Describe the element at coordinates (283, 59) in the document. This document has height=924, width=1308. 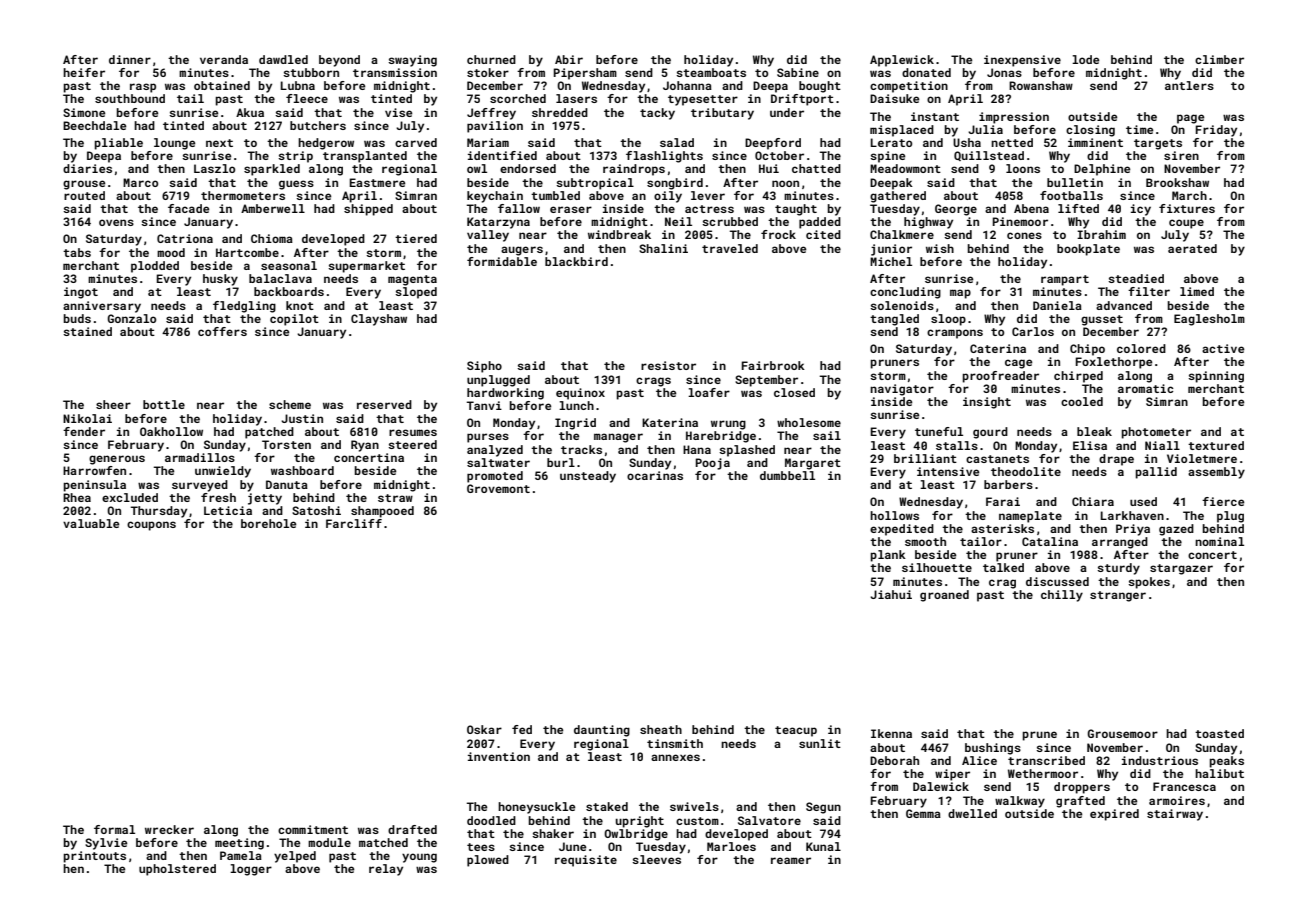
I see `dawdled` at that location.
